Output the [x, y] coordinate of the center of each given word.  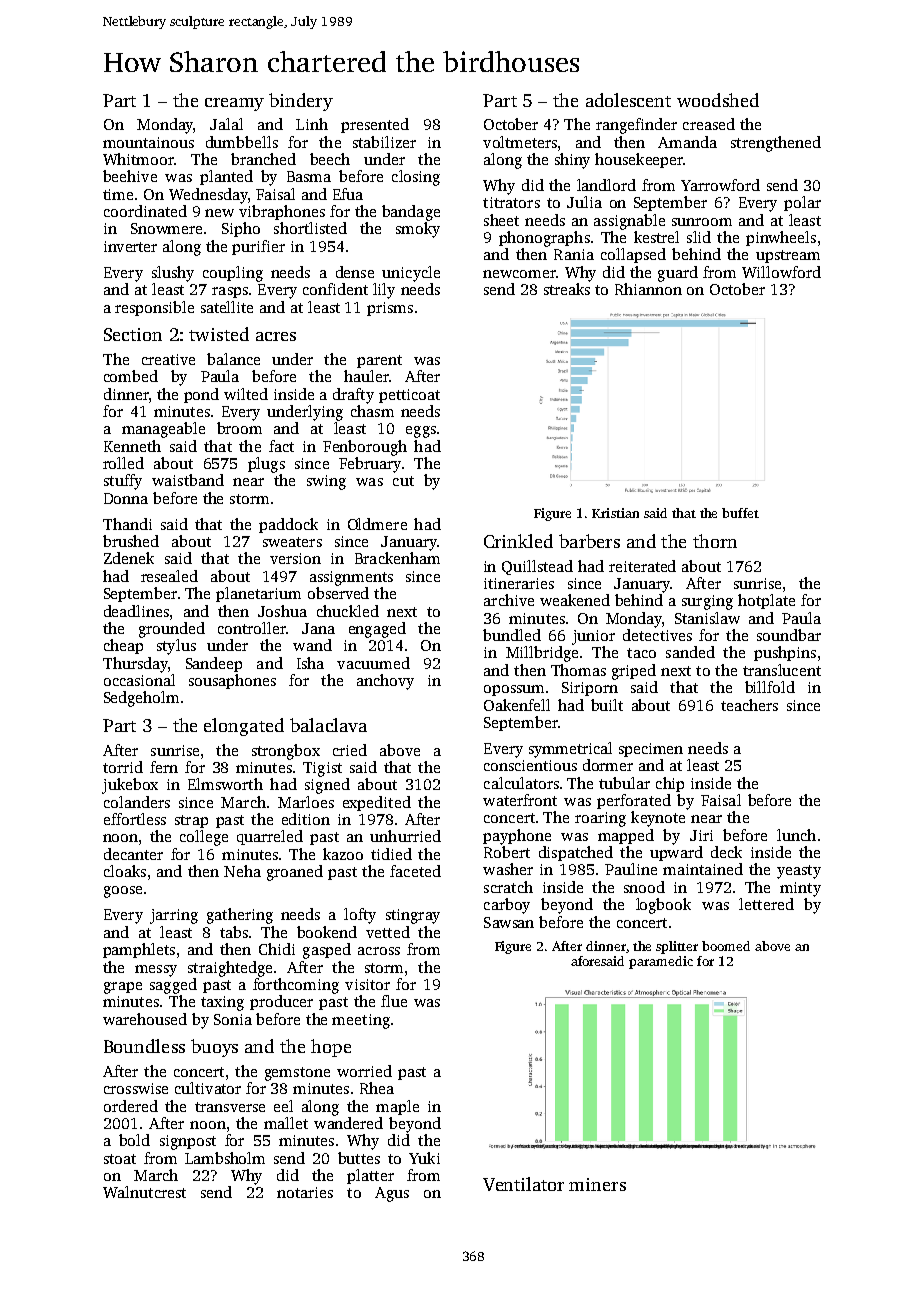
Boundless [144, 1046]
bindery [301, 102]
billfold [770, 687]
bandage [411, 213]
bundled [512, 635]
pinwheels [781, 238]
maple [397, 1107]
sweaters [292, 542]
